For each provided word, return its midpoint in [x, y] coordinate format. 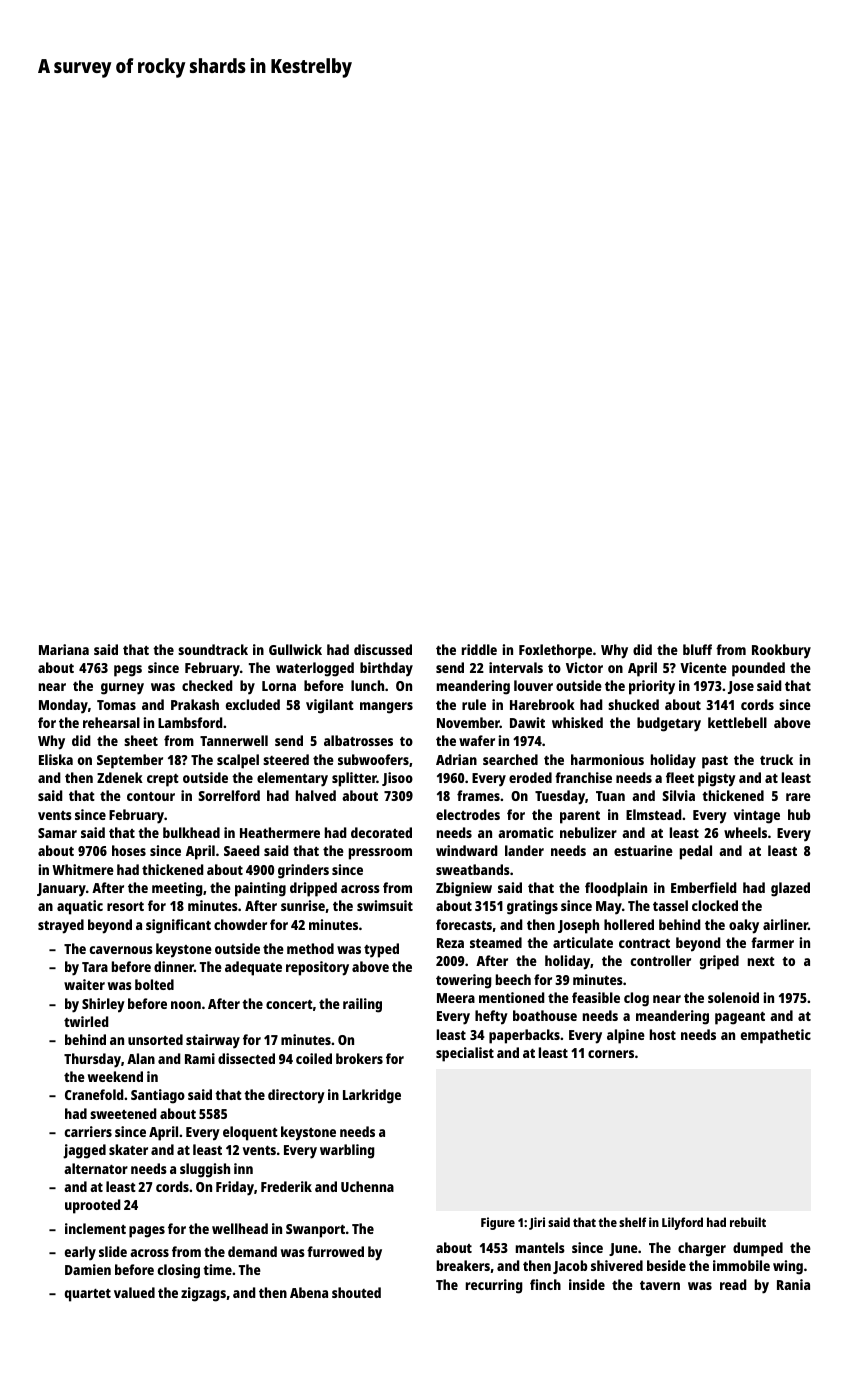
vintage [756, 816]
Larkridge [372, 1096]
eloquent [250, 1133]
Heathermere [280, 832]
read [733, 1284]
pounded [758, 669]
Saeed [242, 850]
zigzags [203, 1294]
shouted [356, 1292]
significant [178, 926]
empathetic [776, 1036]
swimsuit [385, 905]
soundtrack [213, 649]
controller [661, 960]
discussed [383, 649]
